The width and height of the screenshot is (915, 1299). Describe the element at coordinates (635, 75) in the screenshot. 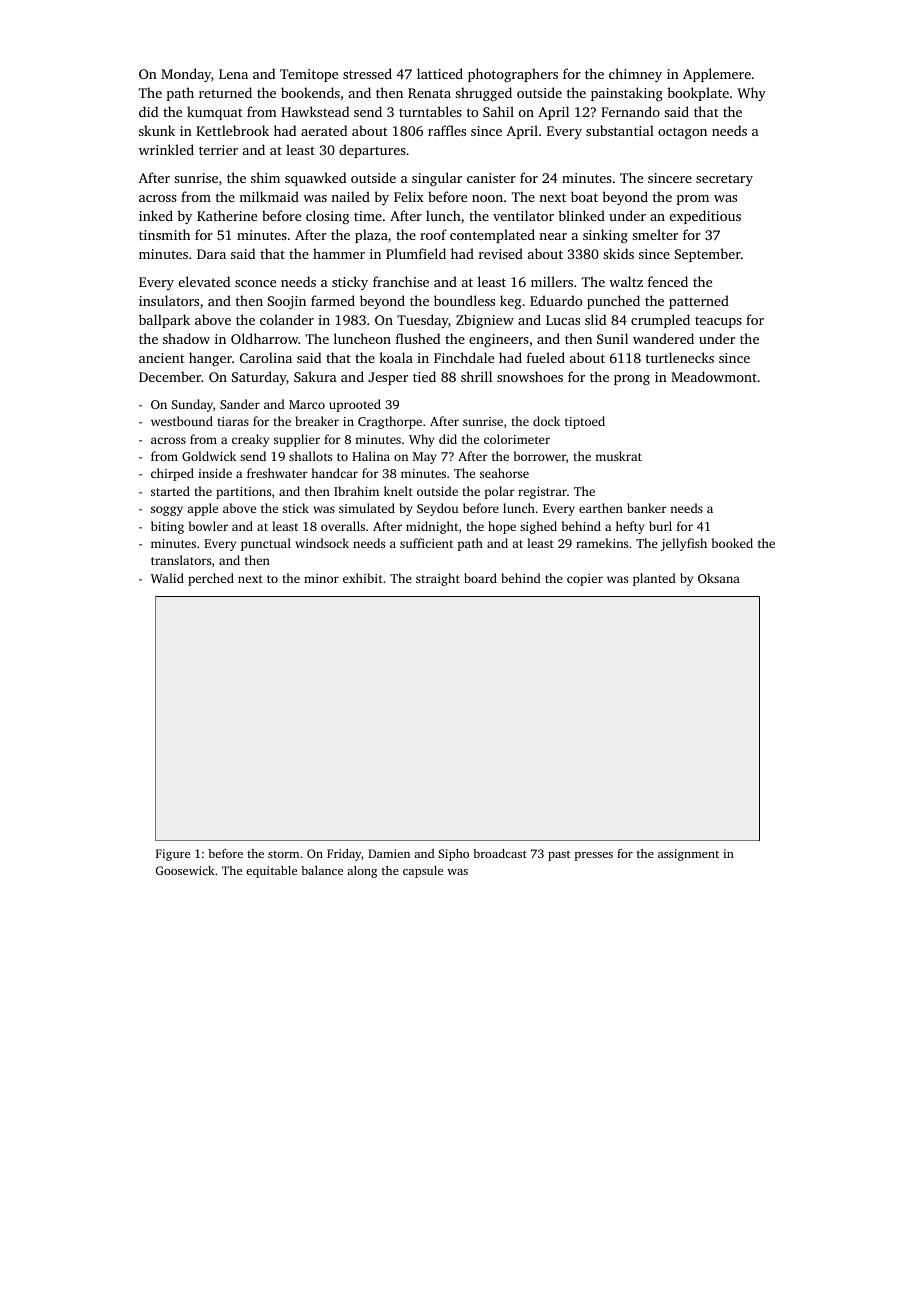

I see `chimney` at that location.
